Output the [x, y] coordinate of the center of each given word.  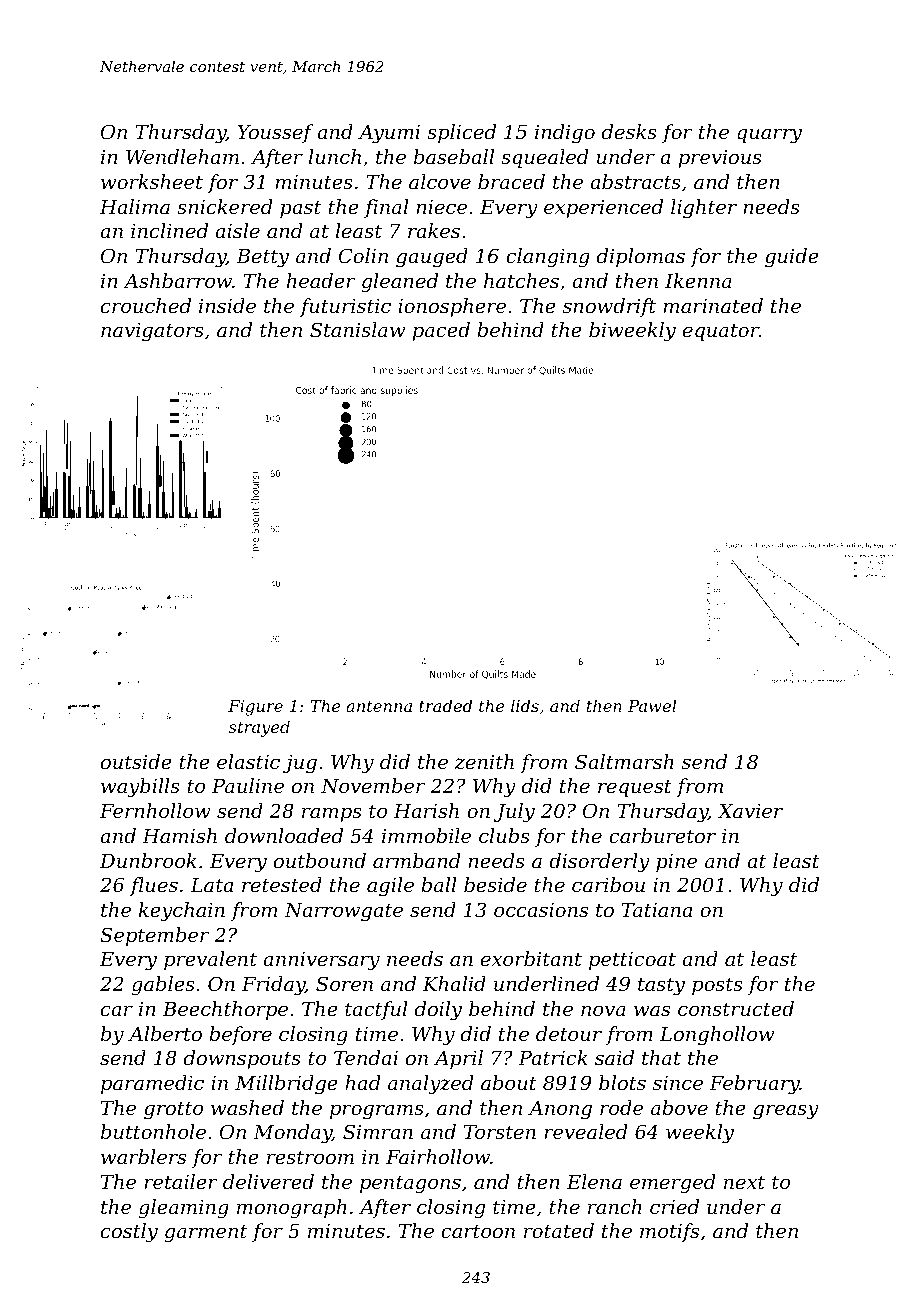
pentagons [410, 1185]
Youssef [276, 133]
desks [629, 131]
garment [205, 1234]
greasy [786, 1112]
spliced [461, 133]
